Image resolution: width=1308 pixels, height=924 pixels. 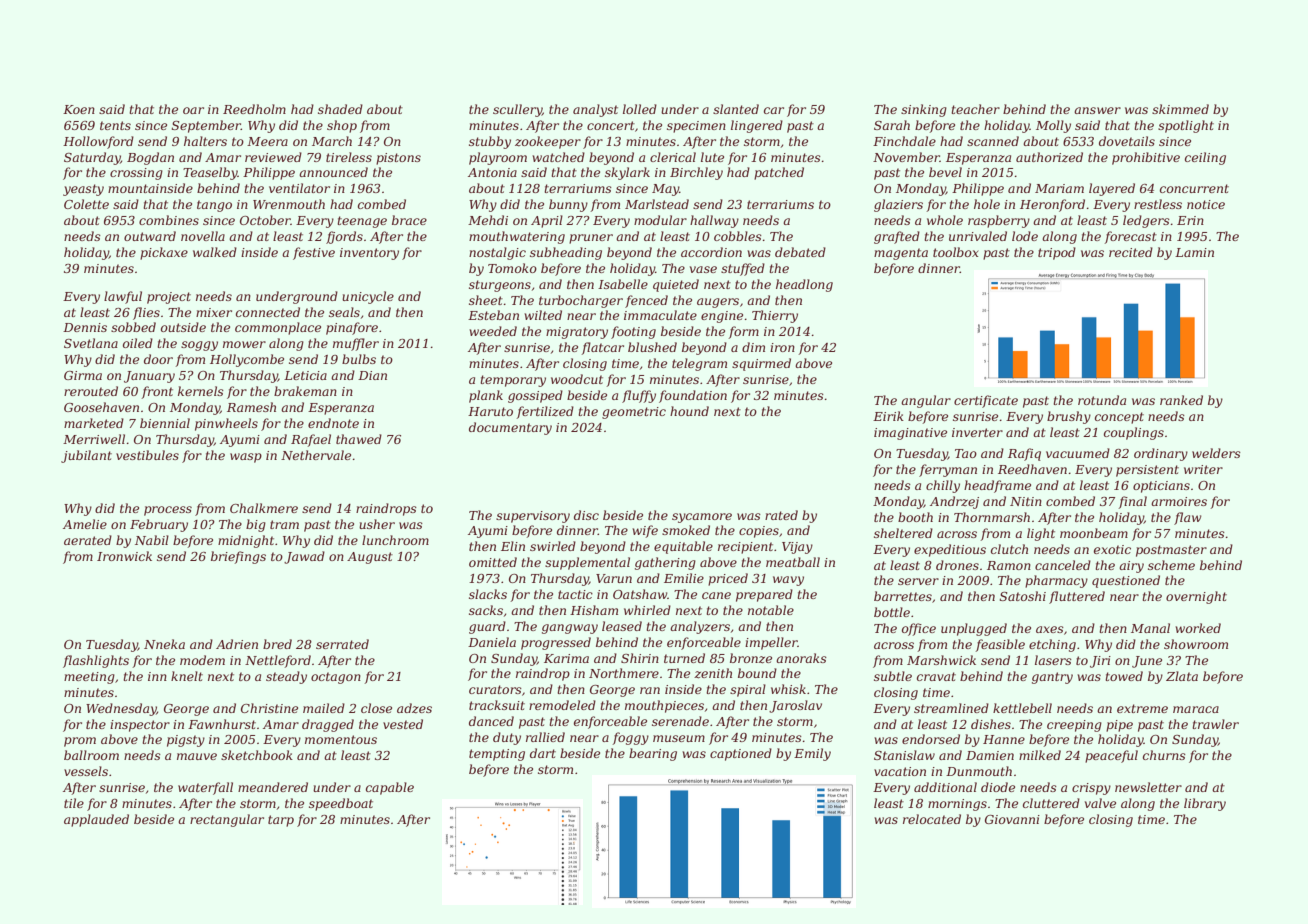 What do you see at coordinates (497, 705) in the screenshot?
I see `tracksuit` at bounding box center [497, 705].
